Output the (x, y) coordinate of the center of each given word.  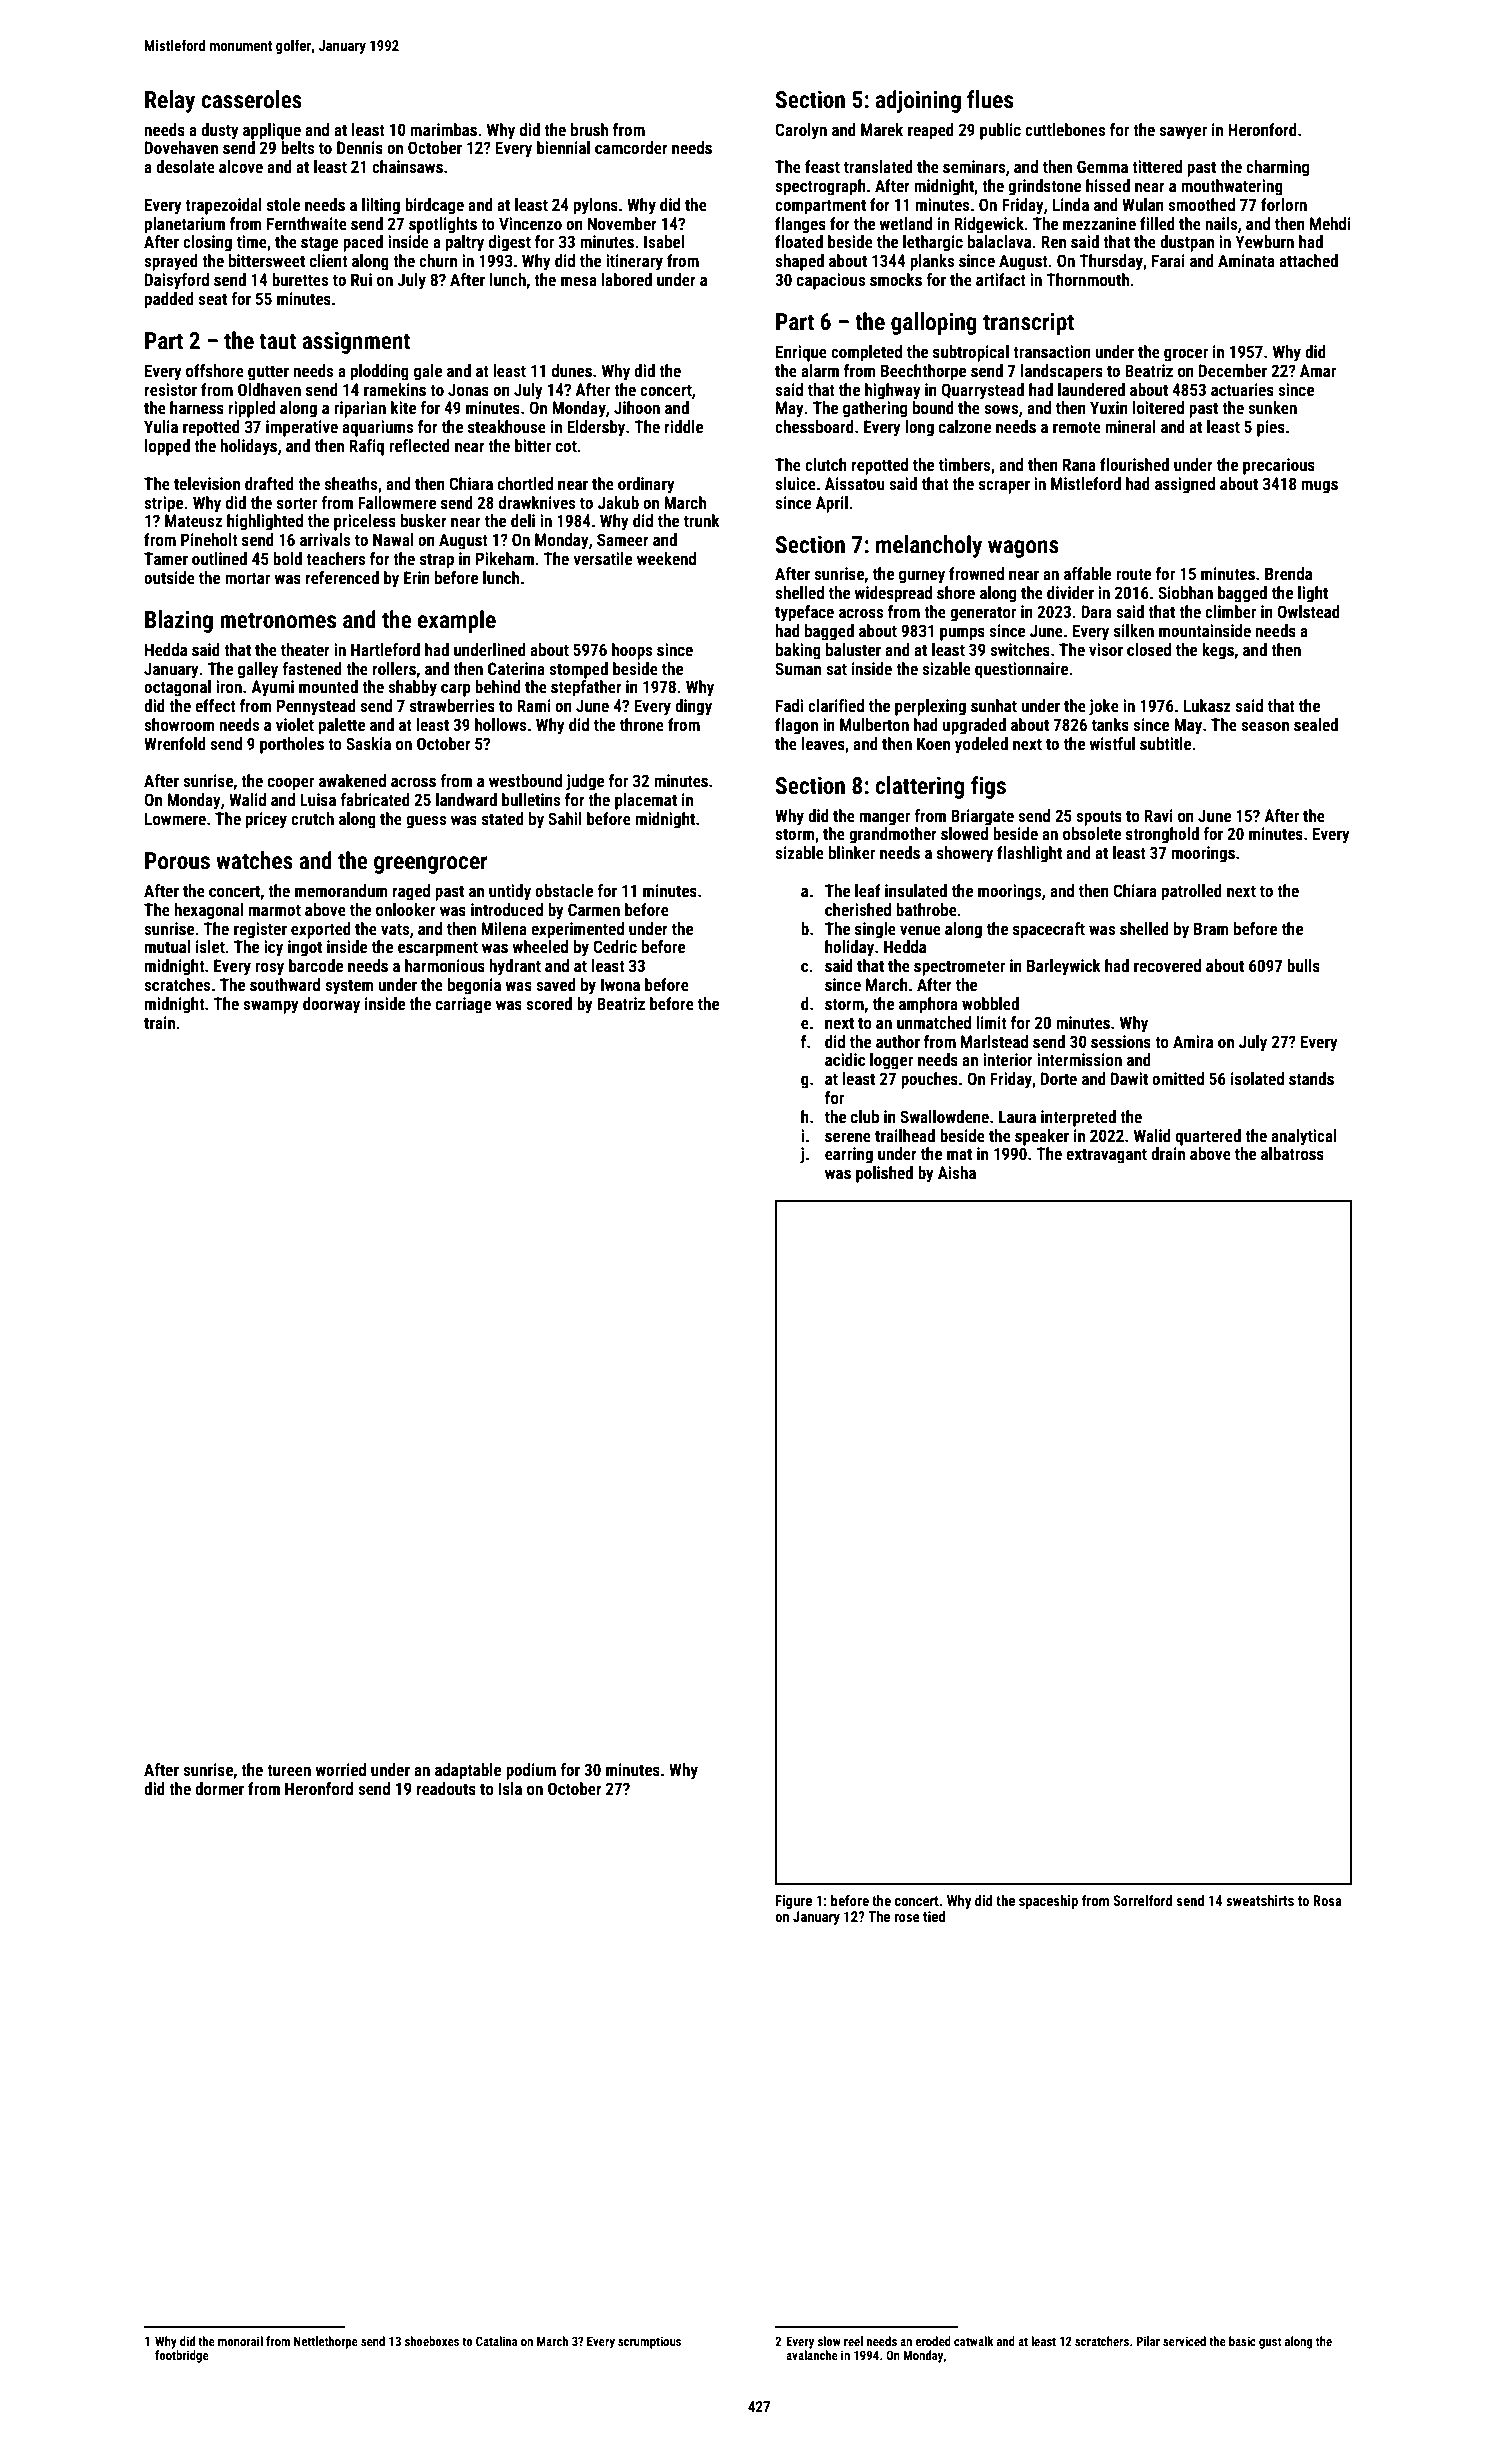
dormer (219, 1788)
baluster (853, 649)
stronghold (1162, 835)
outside (169, 577)
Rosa (1327, 1900)
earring (849, 1155)
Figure (794, 1902)
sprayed (171, 262)
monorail (240, 2341)
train (159, 1022)
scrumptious (649, 2342)
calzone (965, 426)
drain (1168, 1153)
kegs (1218, 651)
